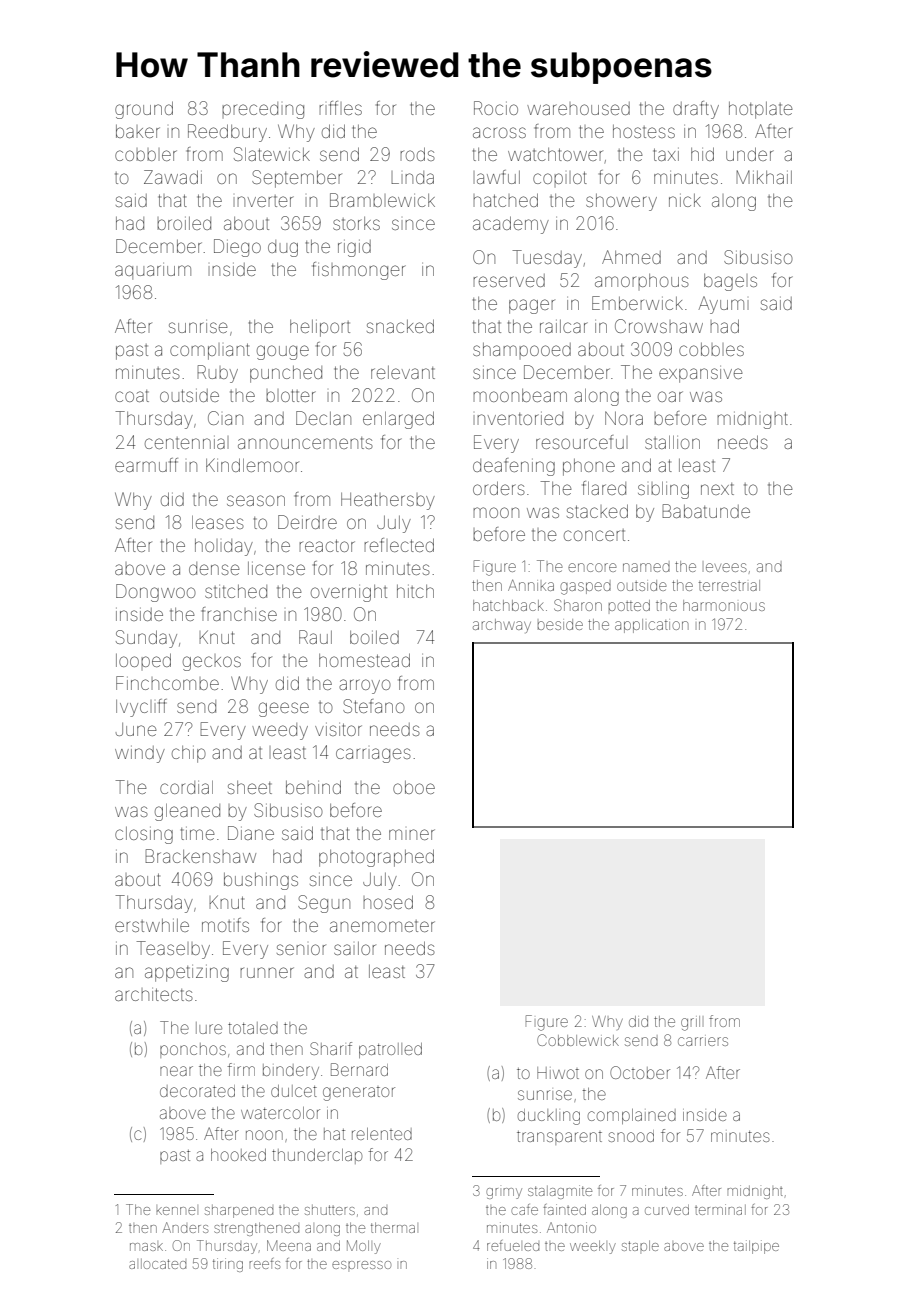  I want to click on reefs, so click(264, 1263).
